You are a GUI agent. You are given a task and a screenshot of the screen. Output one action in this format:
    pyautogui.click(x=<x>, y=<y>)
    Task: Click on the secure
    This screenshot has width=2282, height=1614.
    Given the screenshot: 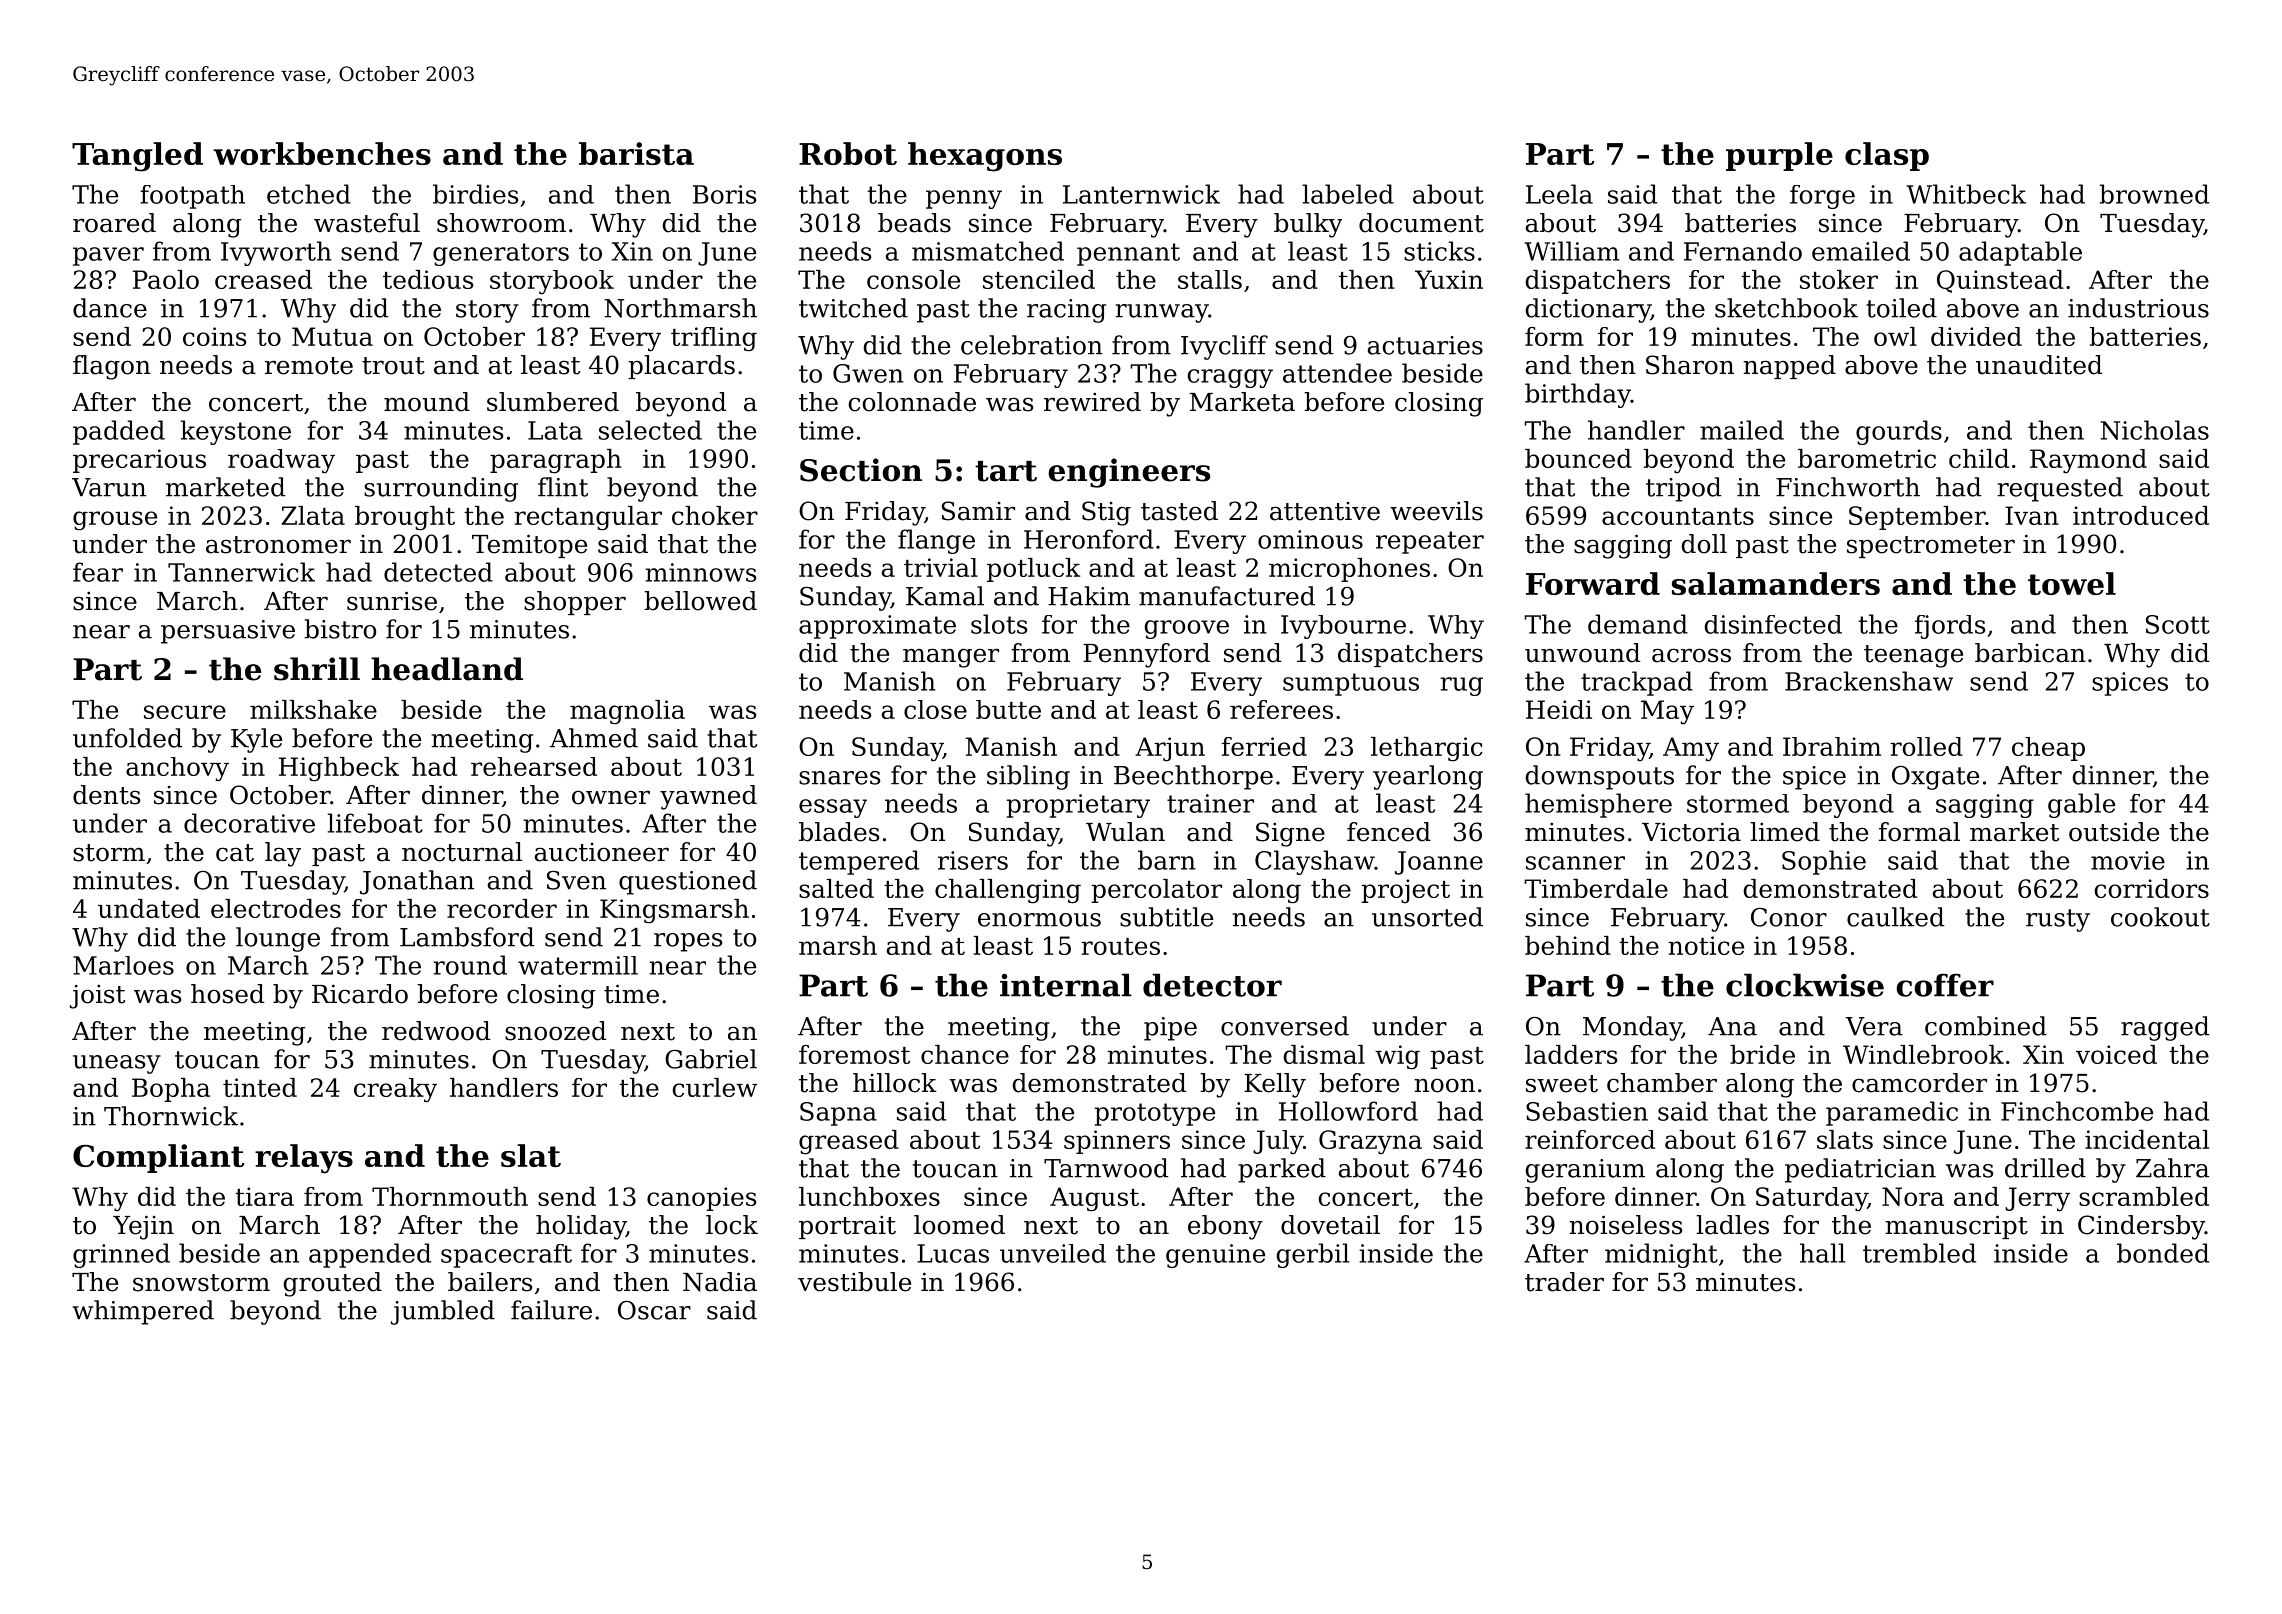 What is the action you would take?
    pyautogui.click(x=185, y=712)
